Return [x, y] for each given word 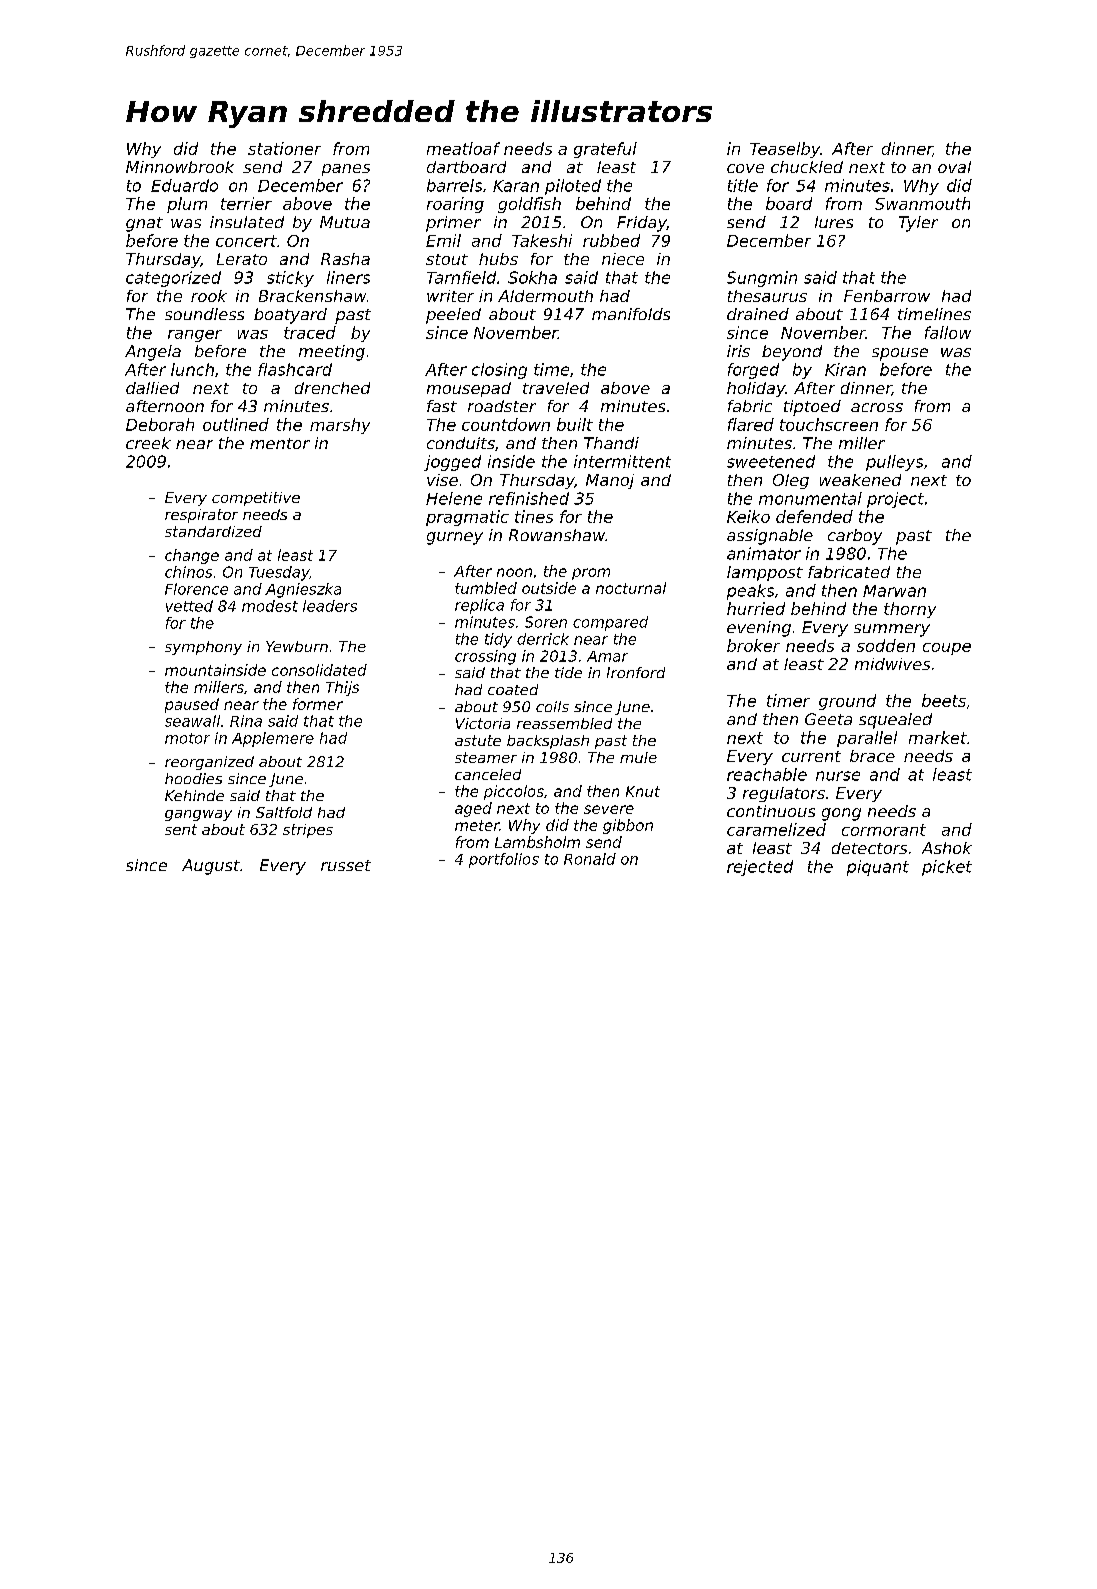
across [877, 407]
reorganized [209, 763]
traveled [556, 388]
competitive [256, 499]
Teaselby [785, 150]
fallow [948, 332]
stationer [284, 148]
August [211, 867]
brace [872, 756]
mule [638, 757]
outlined [236, 424]
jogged [452, 463]
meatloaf [463, 148]
